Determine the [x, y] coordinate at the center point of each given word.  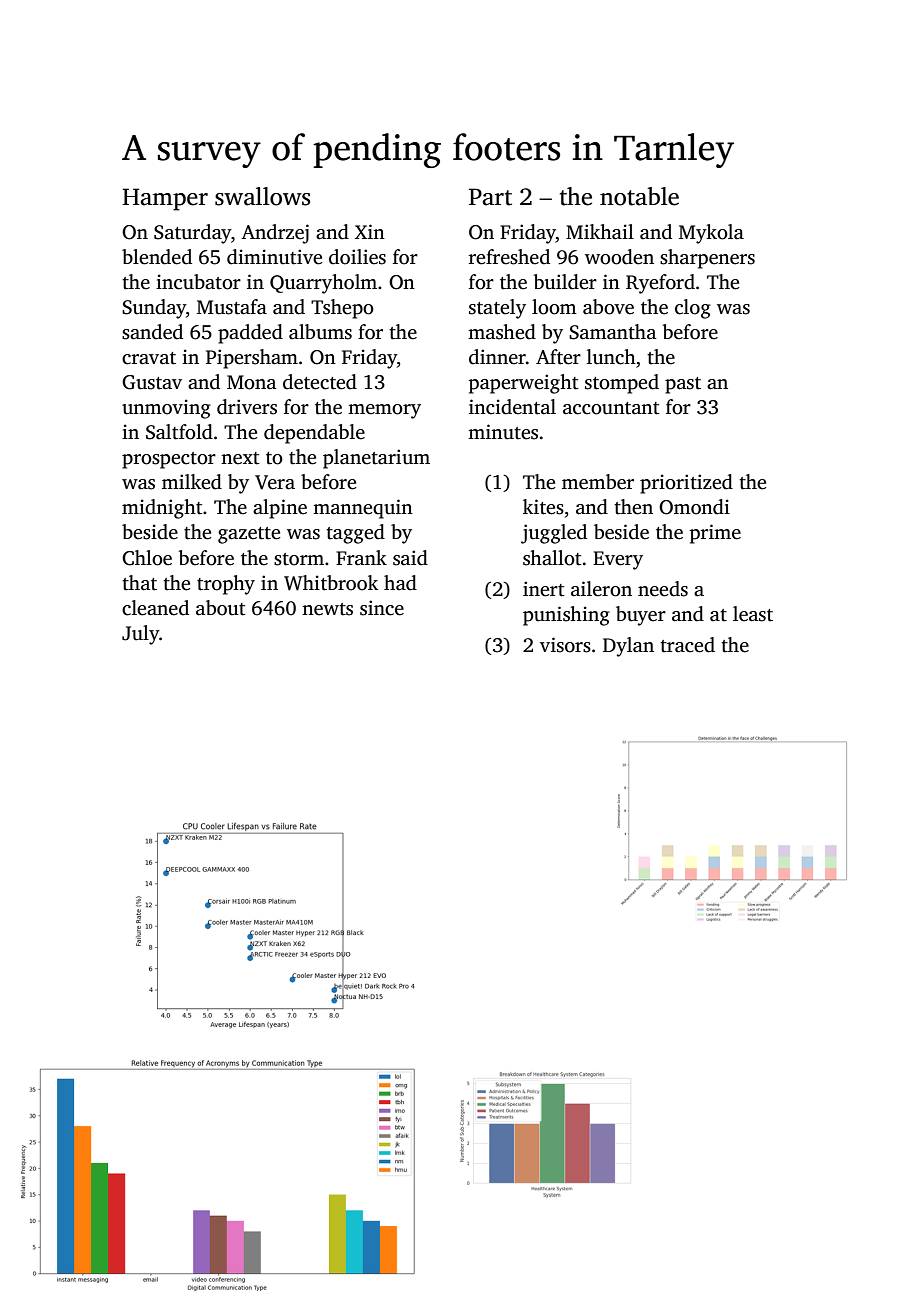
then [633, 507]
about [221, 608]
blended [157, 257]
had [400, 583]
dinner [497, 357]
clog [693, 309]
